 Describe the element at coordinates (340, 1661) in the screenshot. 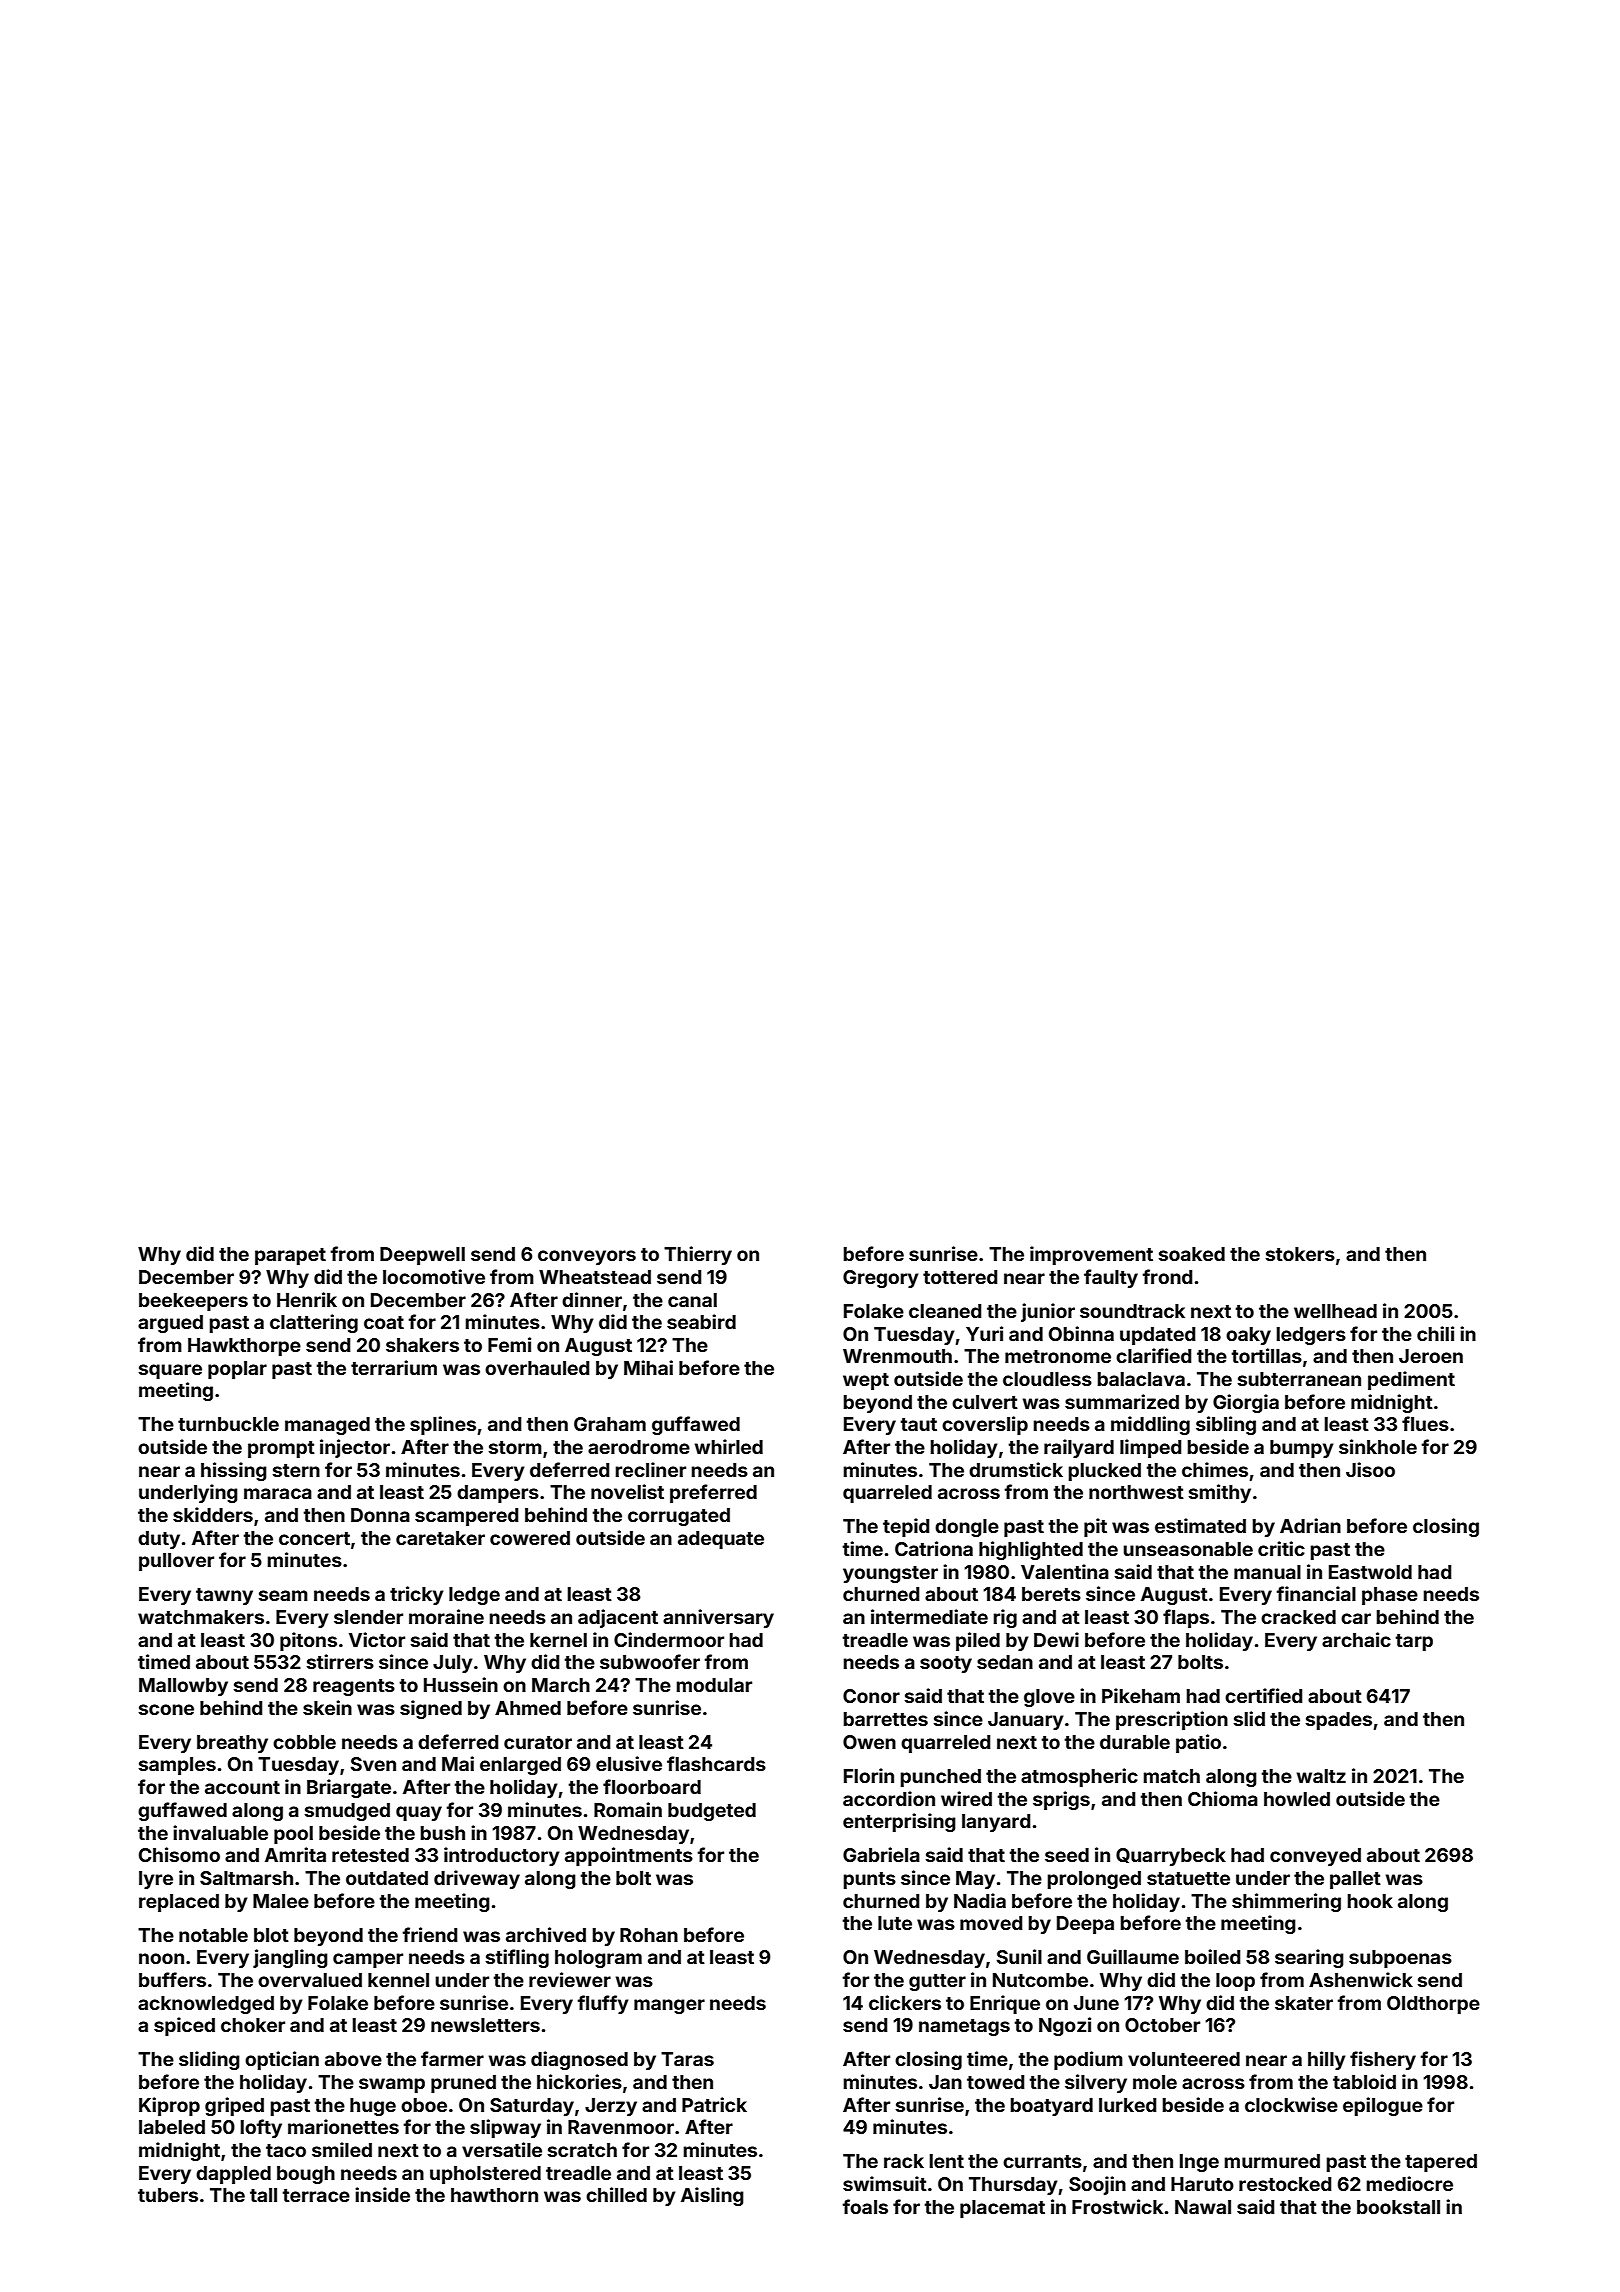

I see `stirrers` at that location.
